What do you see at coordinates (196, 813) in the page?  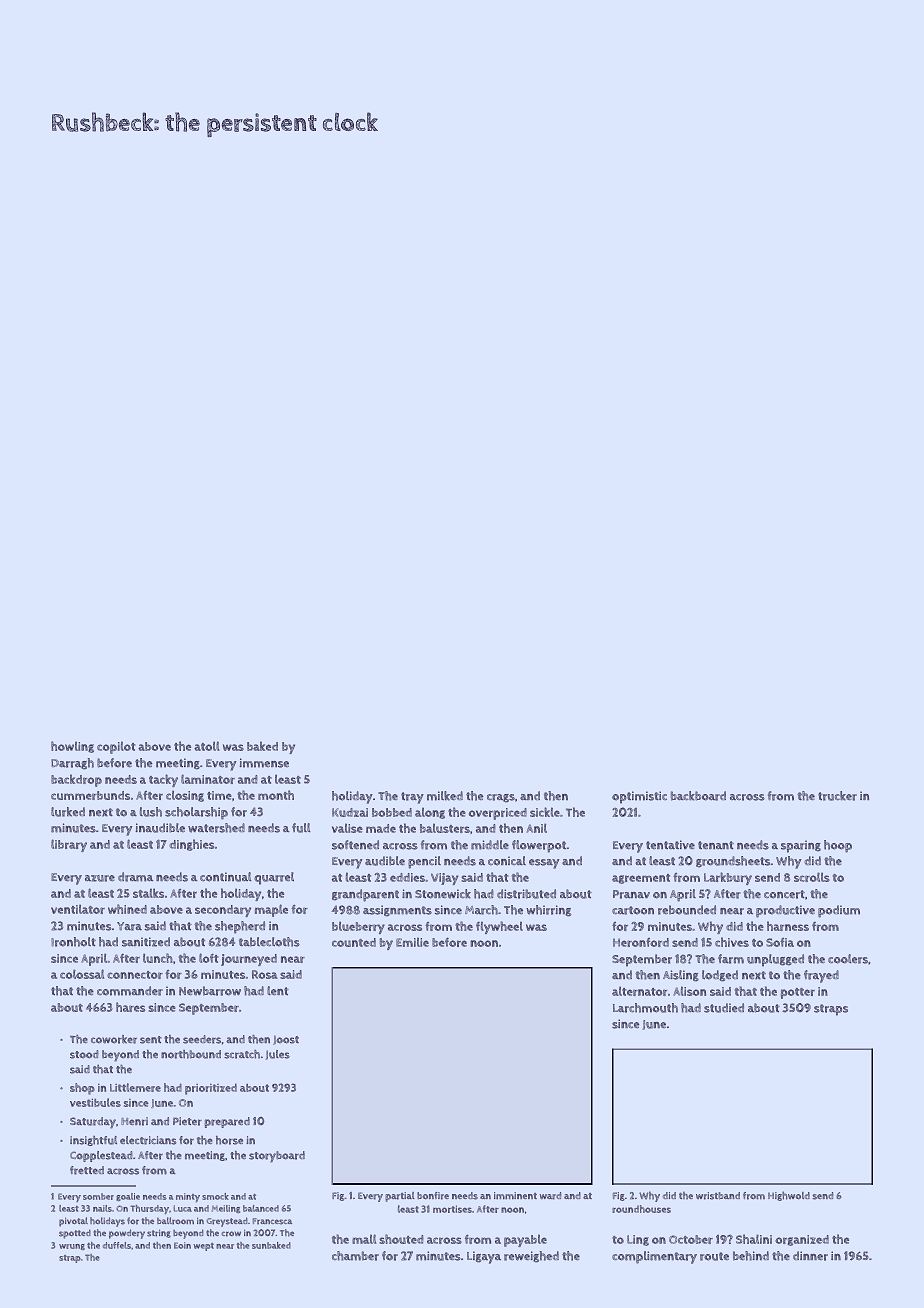 I see `scholarship` at bounding box center [196, 813].
